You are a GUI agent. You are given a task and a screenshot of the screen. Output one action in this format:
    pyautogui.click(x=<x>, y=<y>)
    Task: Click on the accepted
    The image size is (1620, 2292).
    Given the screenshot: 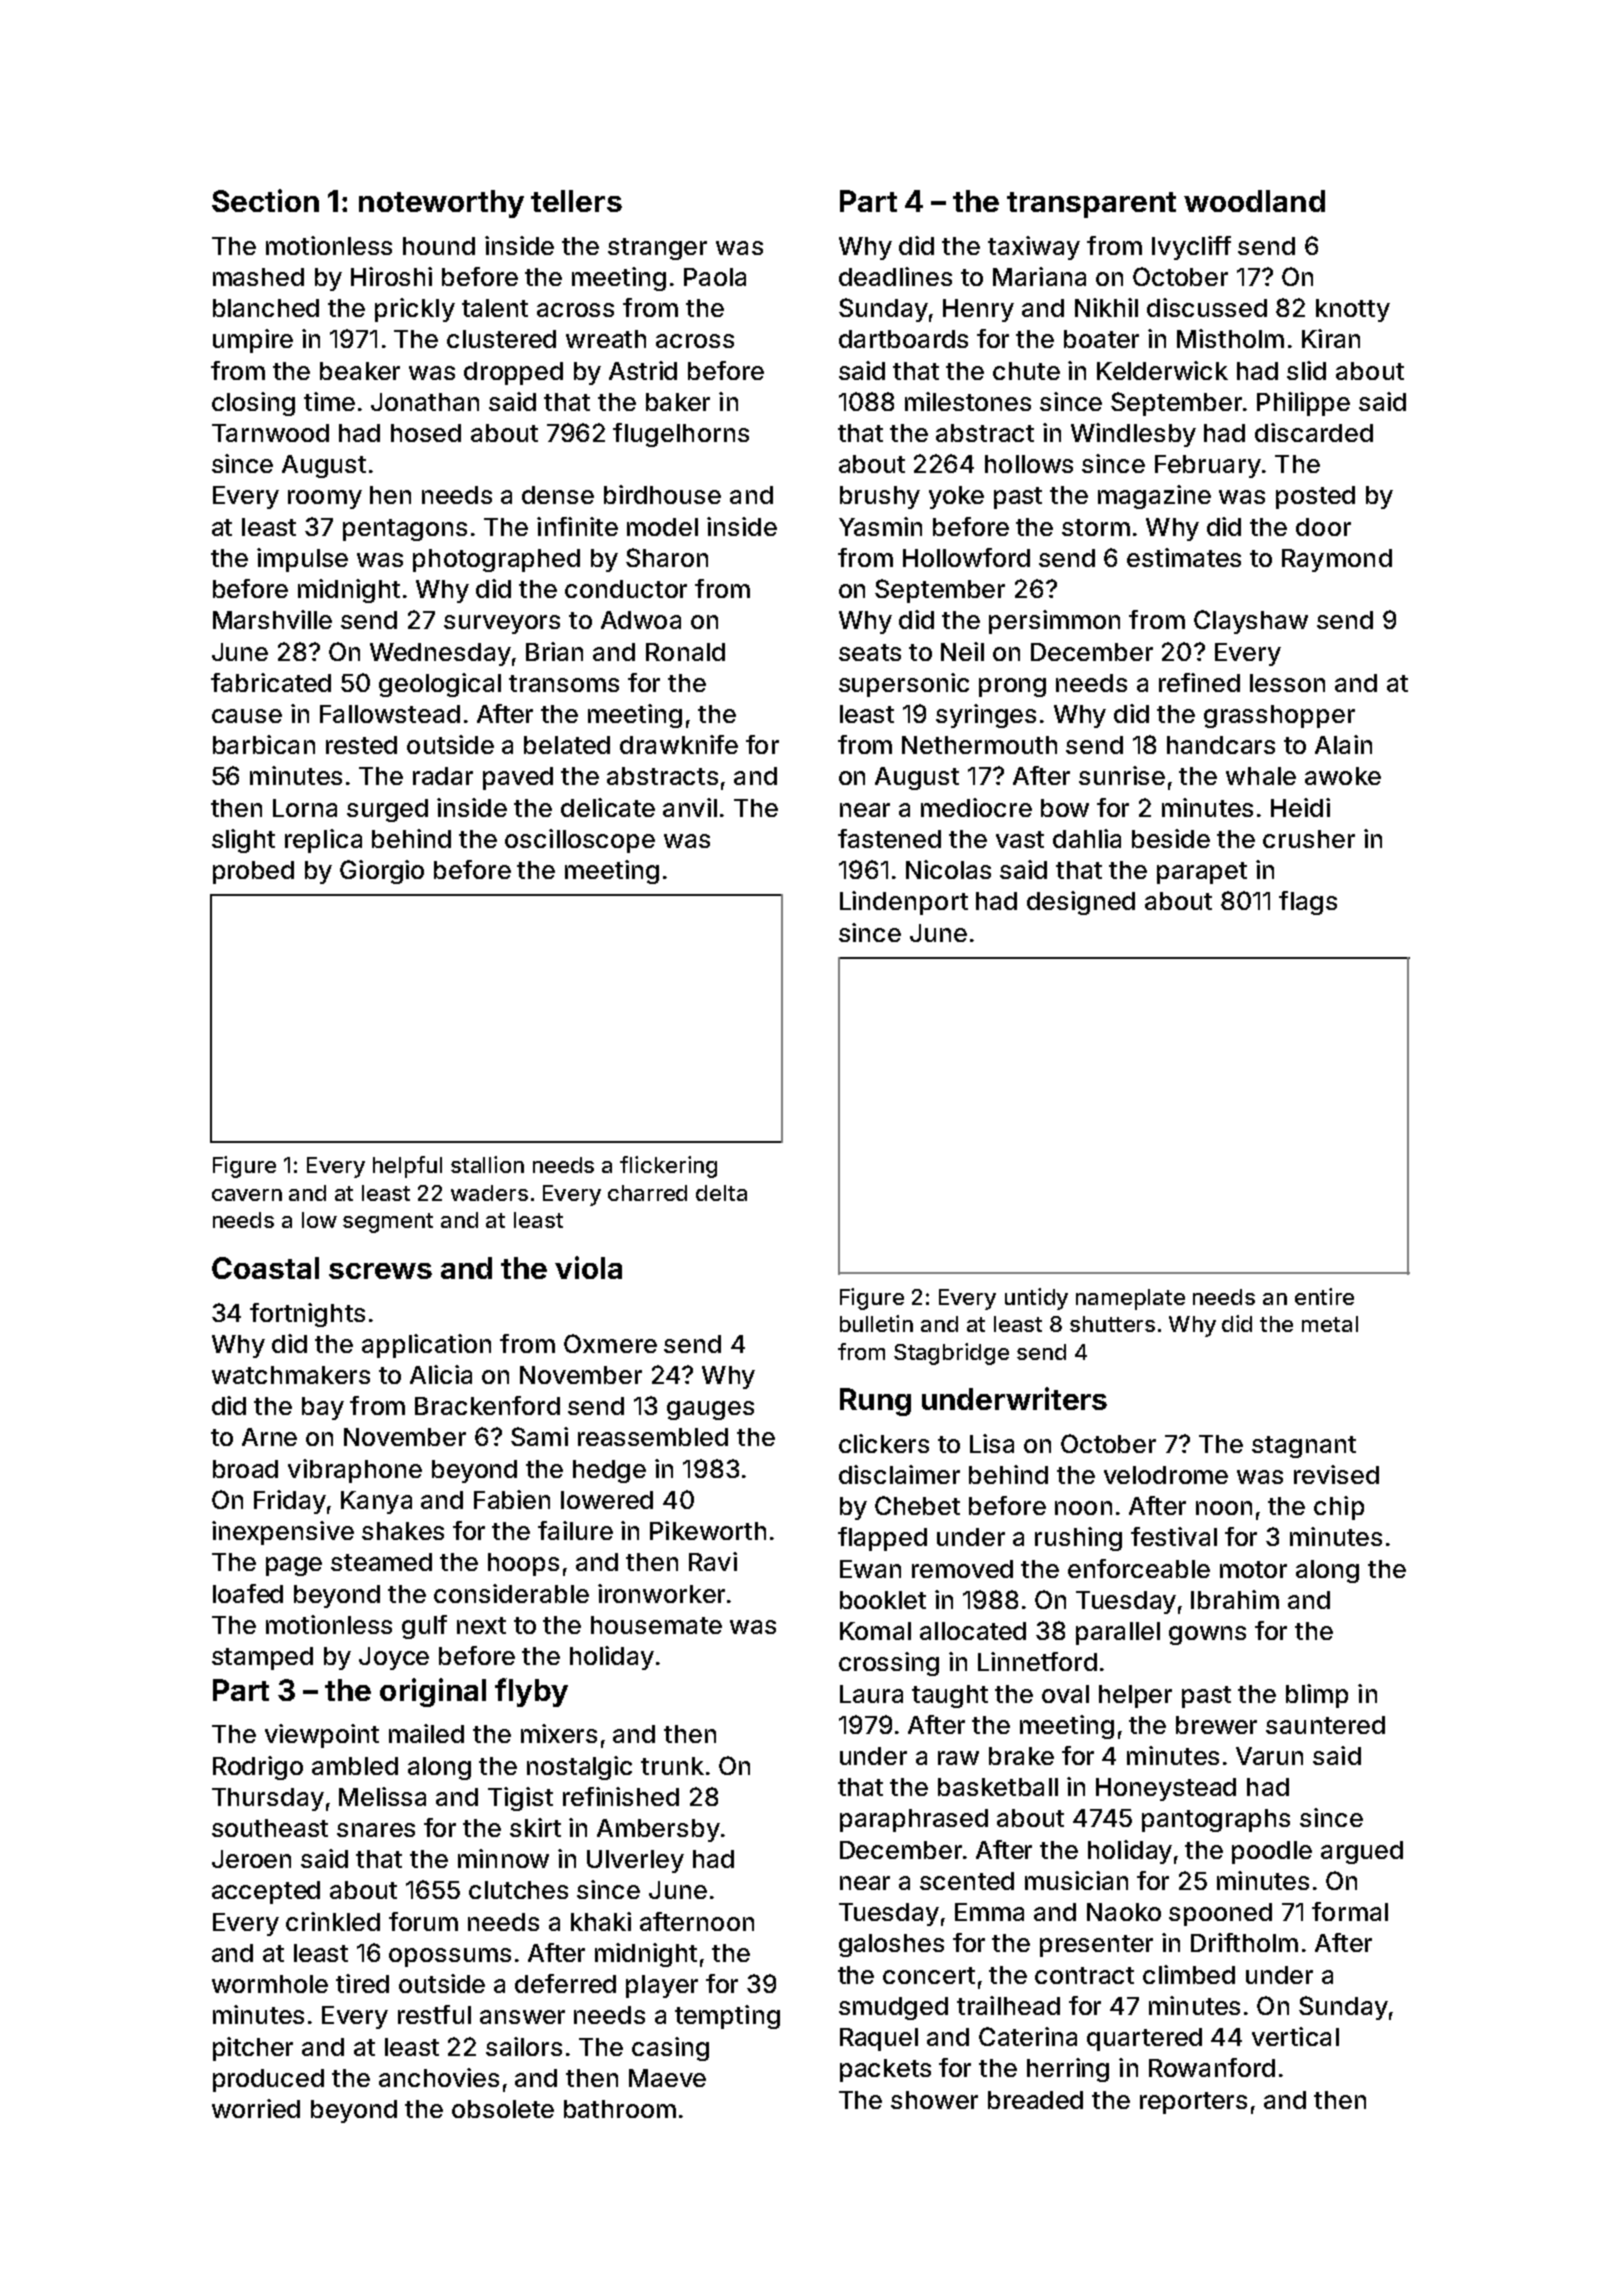 What is the action you would take?
    pyautogui.click(x=266, y=1892)
